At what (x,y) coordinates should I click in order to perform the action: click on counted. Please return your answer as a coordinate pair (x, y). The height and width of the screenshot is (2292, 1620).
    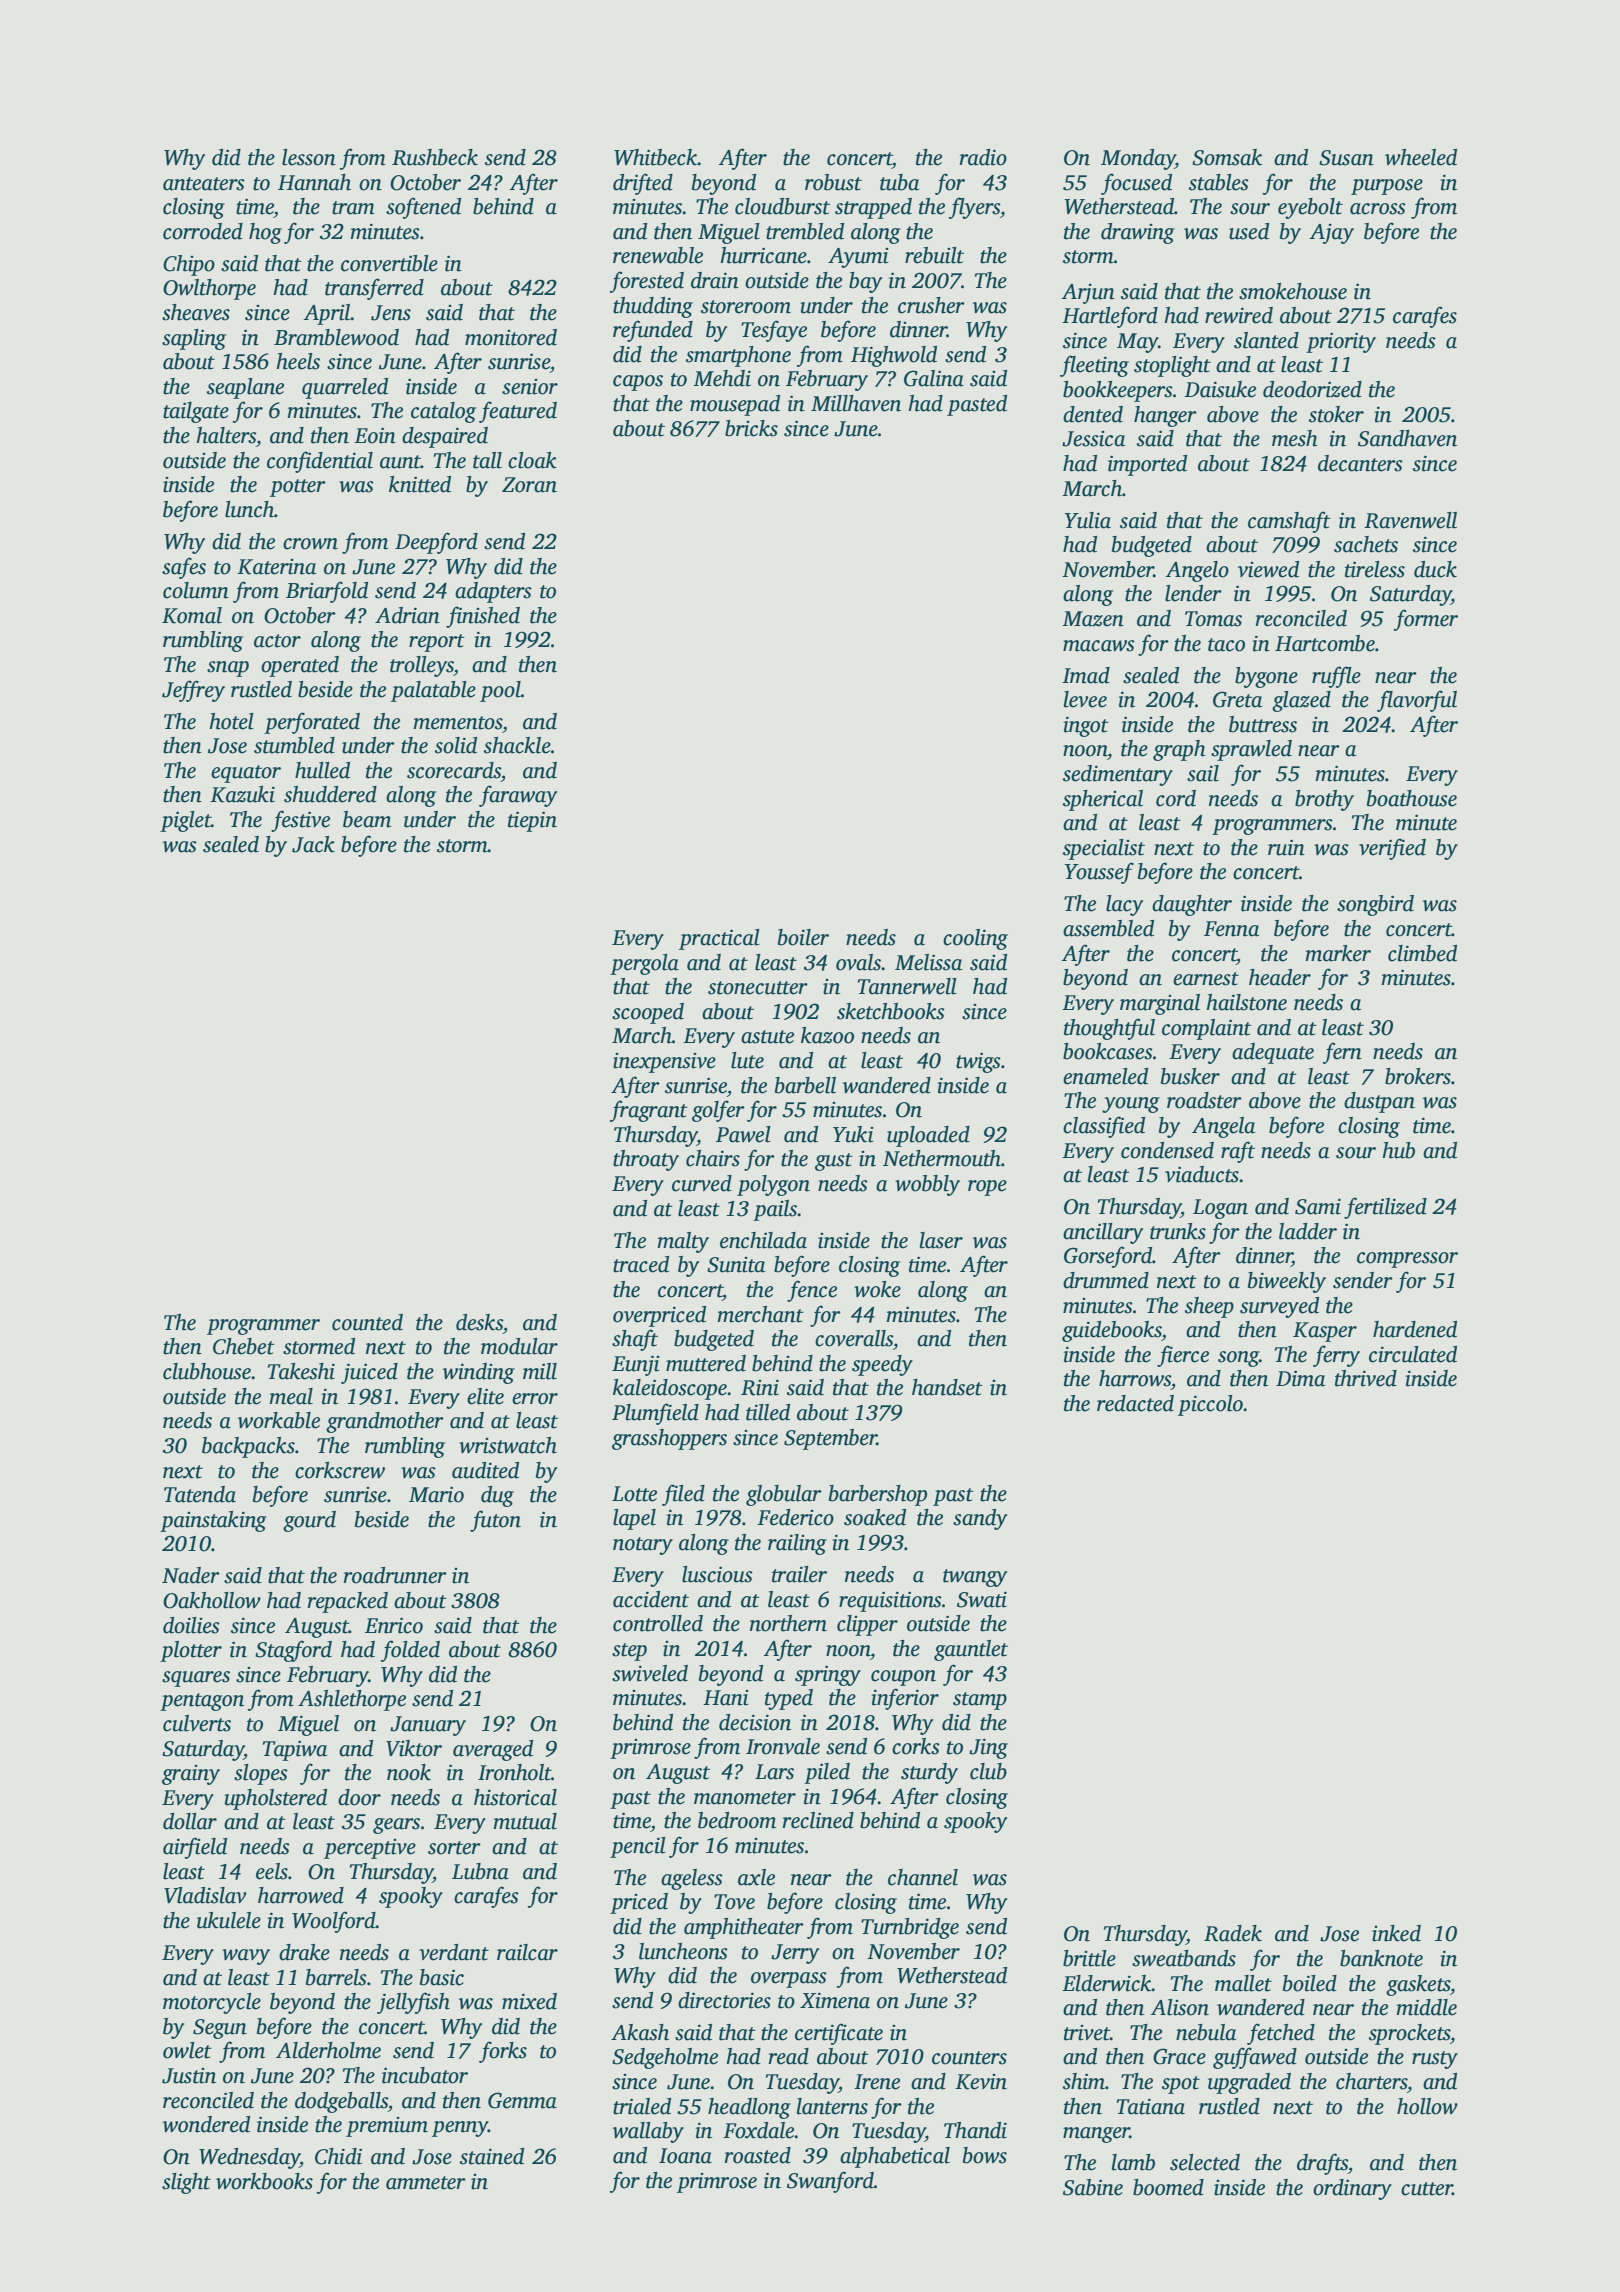
    Looking at the image, I should click on (367, 1322).
